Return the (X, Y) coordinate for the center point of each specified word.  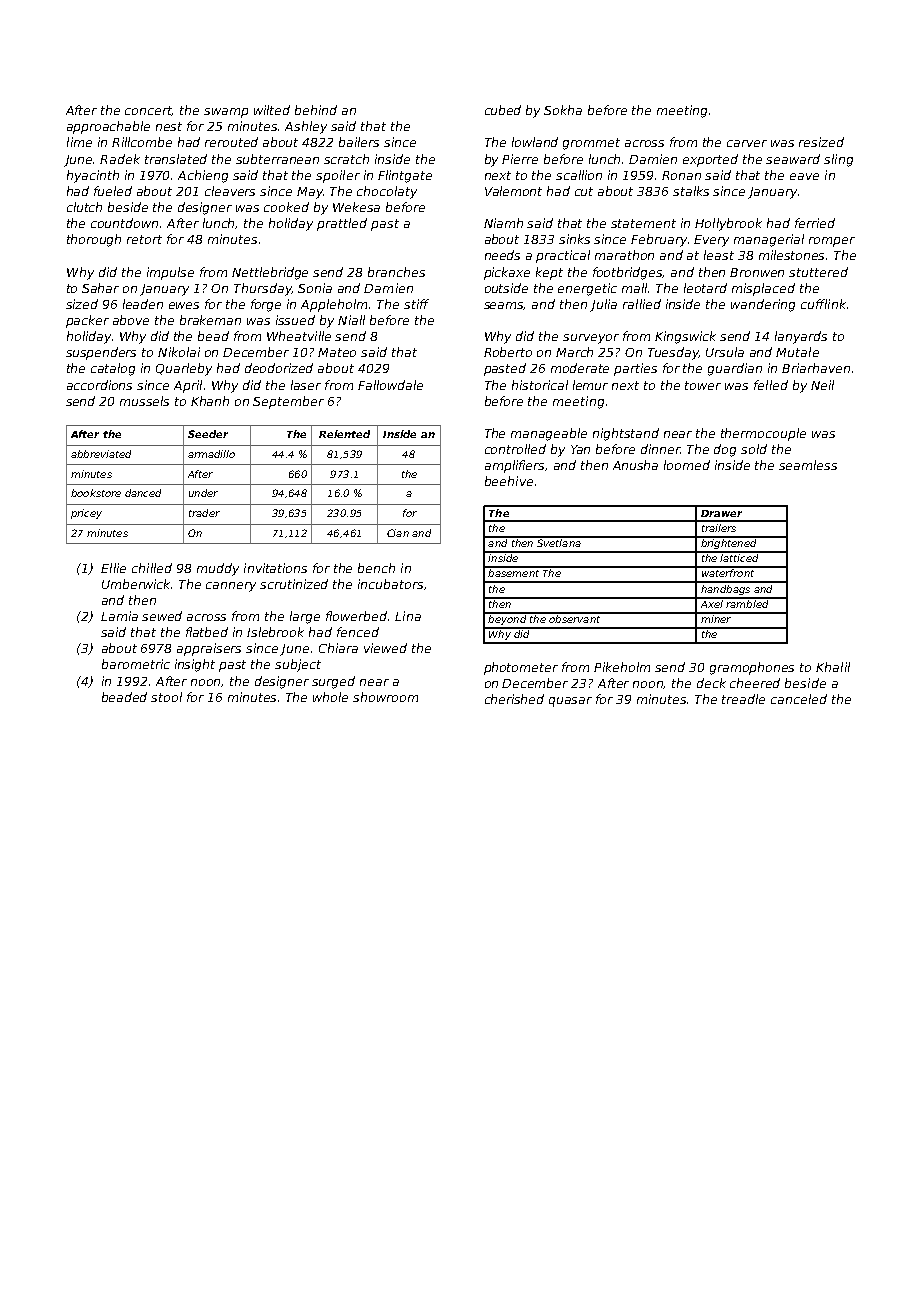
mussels (144, 401)
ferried (815, 223)
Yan (580, 449)
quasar (570, 702)
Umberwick (137, 584)
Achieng (203, 176)
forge (266, 305)
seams (504, 306)
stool (166, 697)
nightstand (626, 434)
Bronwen (757, 272)
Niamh (503, 223)
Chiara (338, 648)
